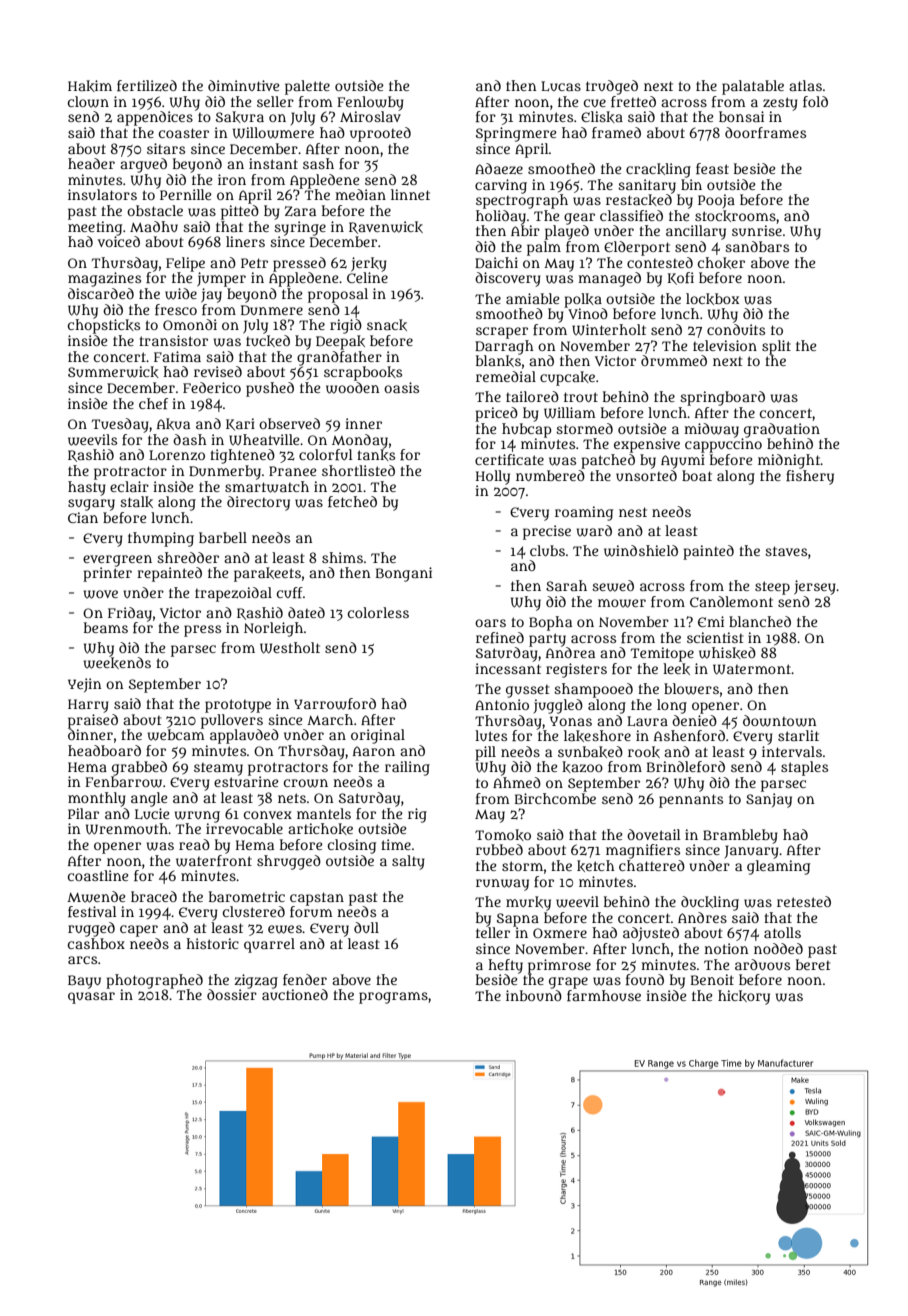  What do you see at coordinates (652, 865) in the screenshot?
I see `chattered` at bounding box center [652, 865].
